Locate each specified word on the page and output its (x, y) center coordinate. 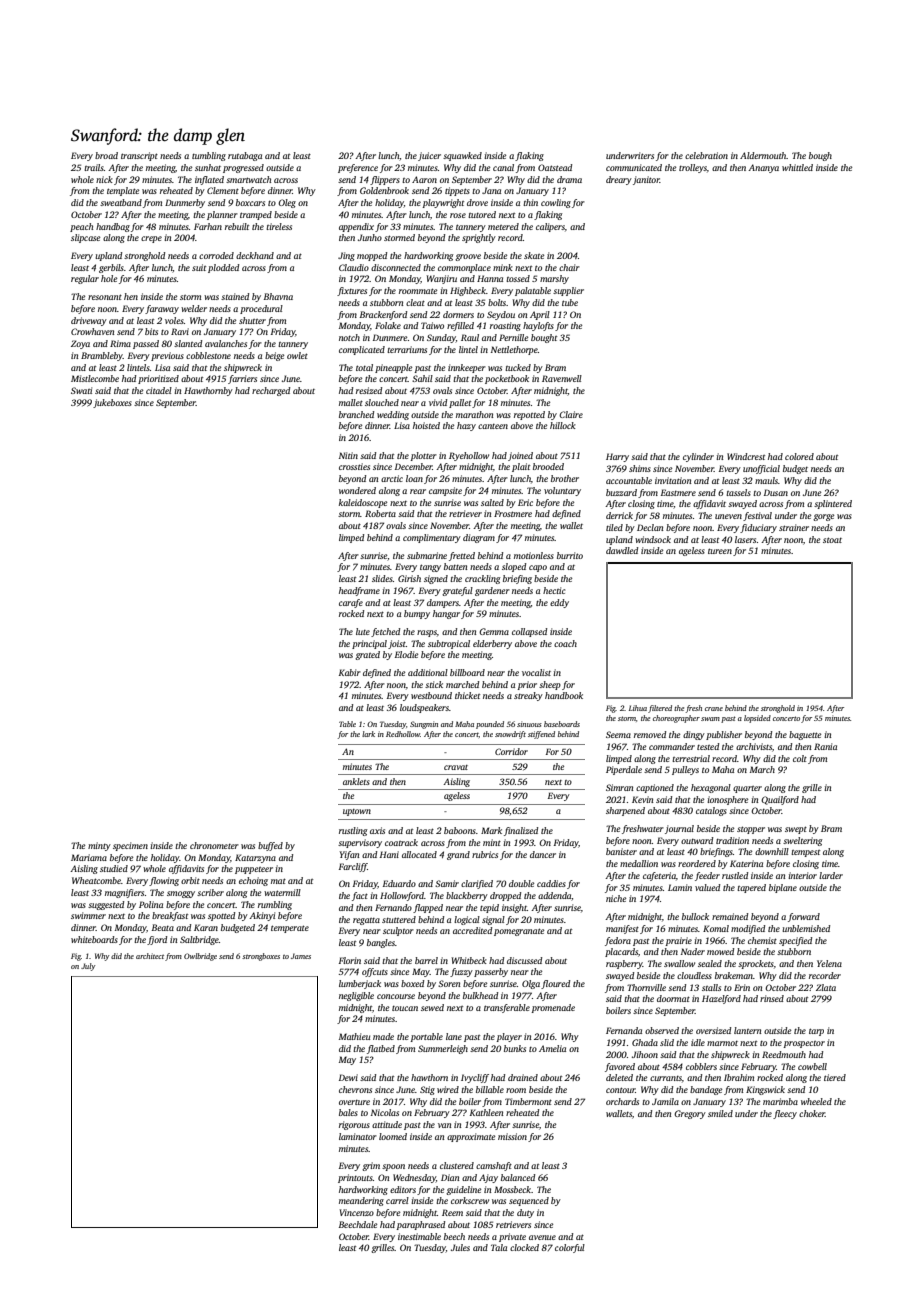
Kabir (350, 672)
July (88, 967)
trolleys (693, 168)
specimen (130, 846)
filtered (660, 709)
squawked (462, 156)
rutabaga (245, 156)
